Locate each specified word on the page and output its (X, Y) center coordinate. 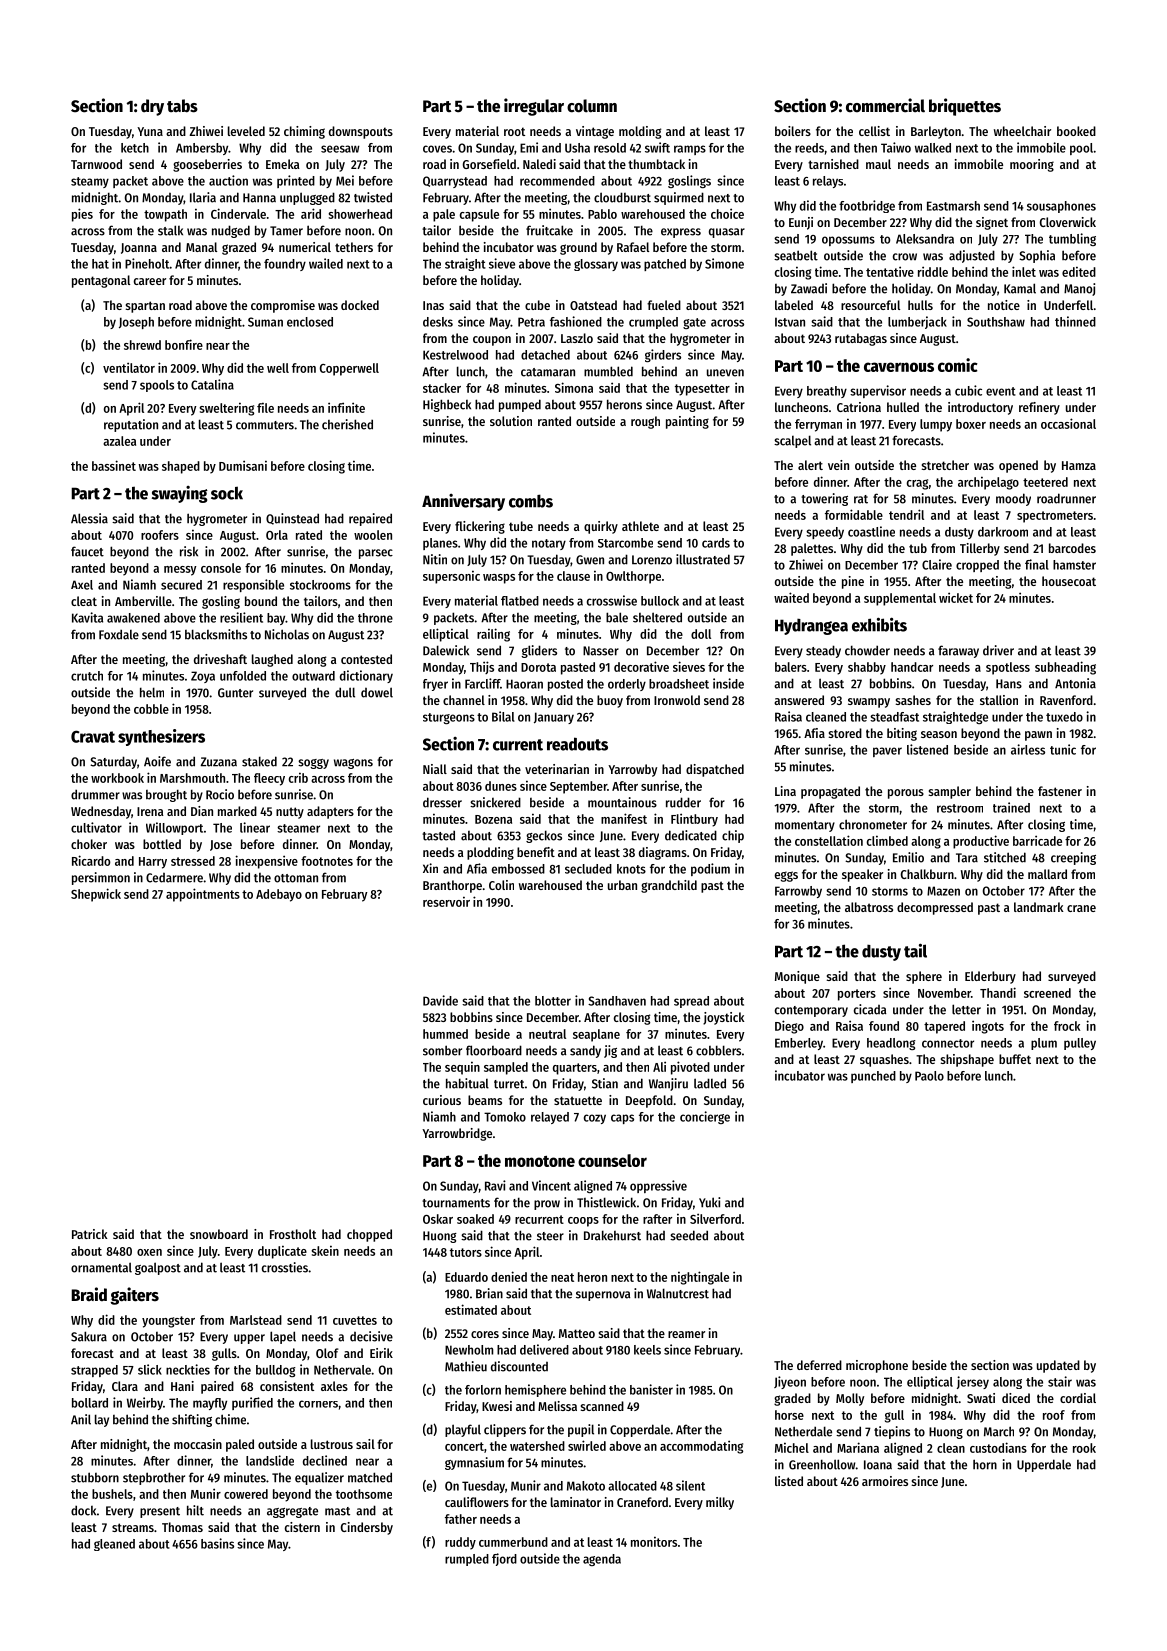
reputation (131, 425)
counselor (612, 1160)
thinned (1075, 321)
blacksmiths (216, 634)
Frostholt (293, 1234)
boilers (793, 131)
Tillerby (980, 549)
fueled (664, 305)
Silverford (715, 1218)
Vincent (551, 1185)
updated (1058, 1366)
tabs (182, 106)
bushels (112, 1494)
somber (442, 1050)
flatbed (520, 601)
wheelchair (1022, 131)
